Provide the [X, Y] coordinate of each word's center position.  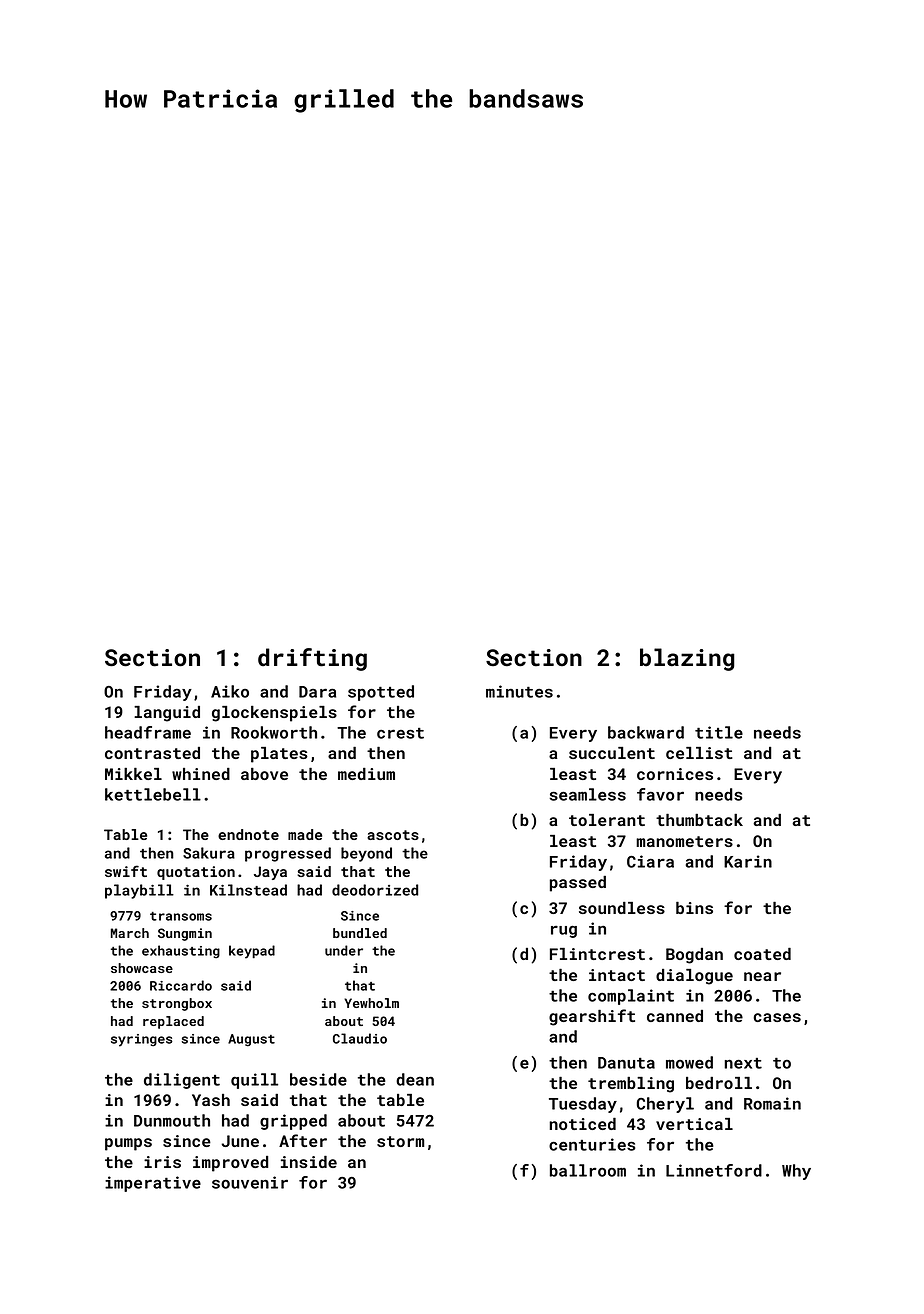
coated [762, 954]
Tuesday [583, 1105]
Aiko [230, 691]
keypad [252, 952]
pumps [128, 1144]
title [719, 732]
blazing [687, 659]
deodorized [375, 890]
